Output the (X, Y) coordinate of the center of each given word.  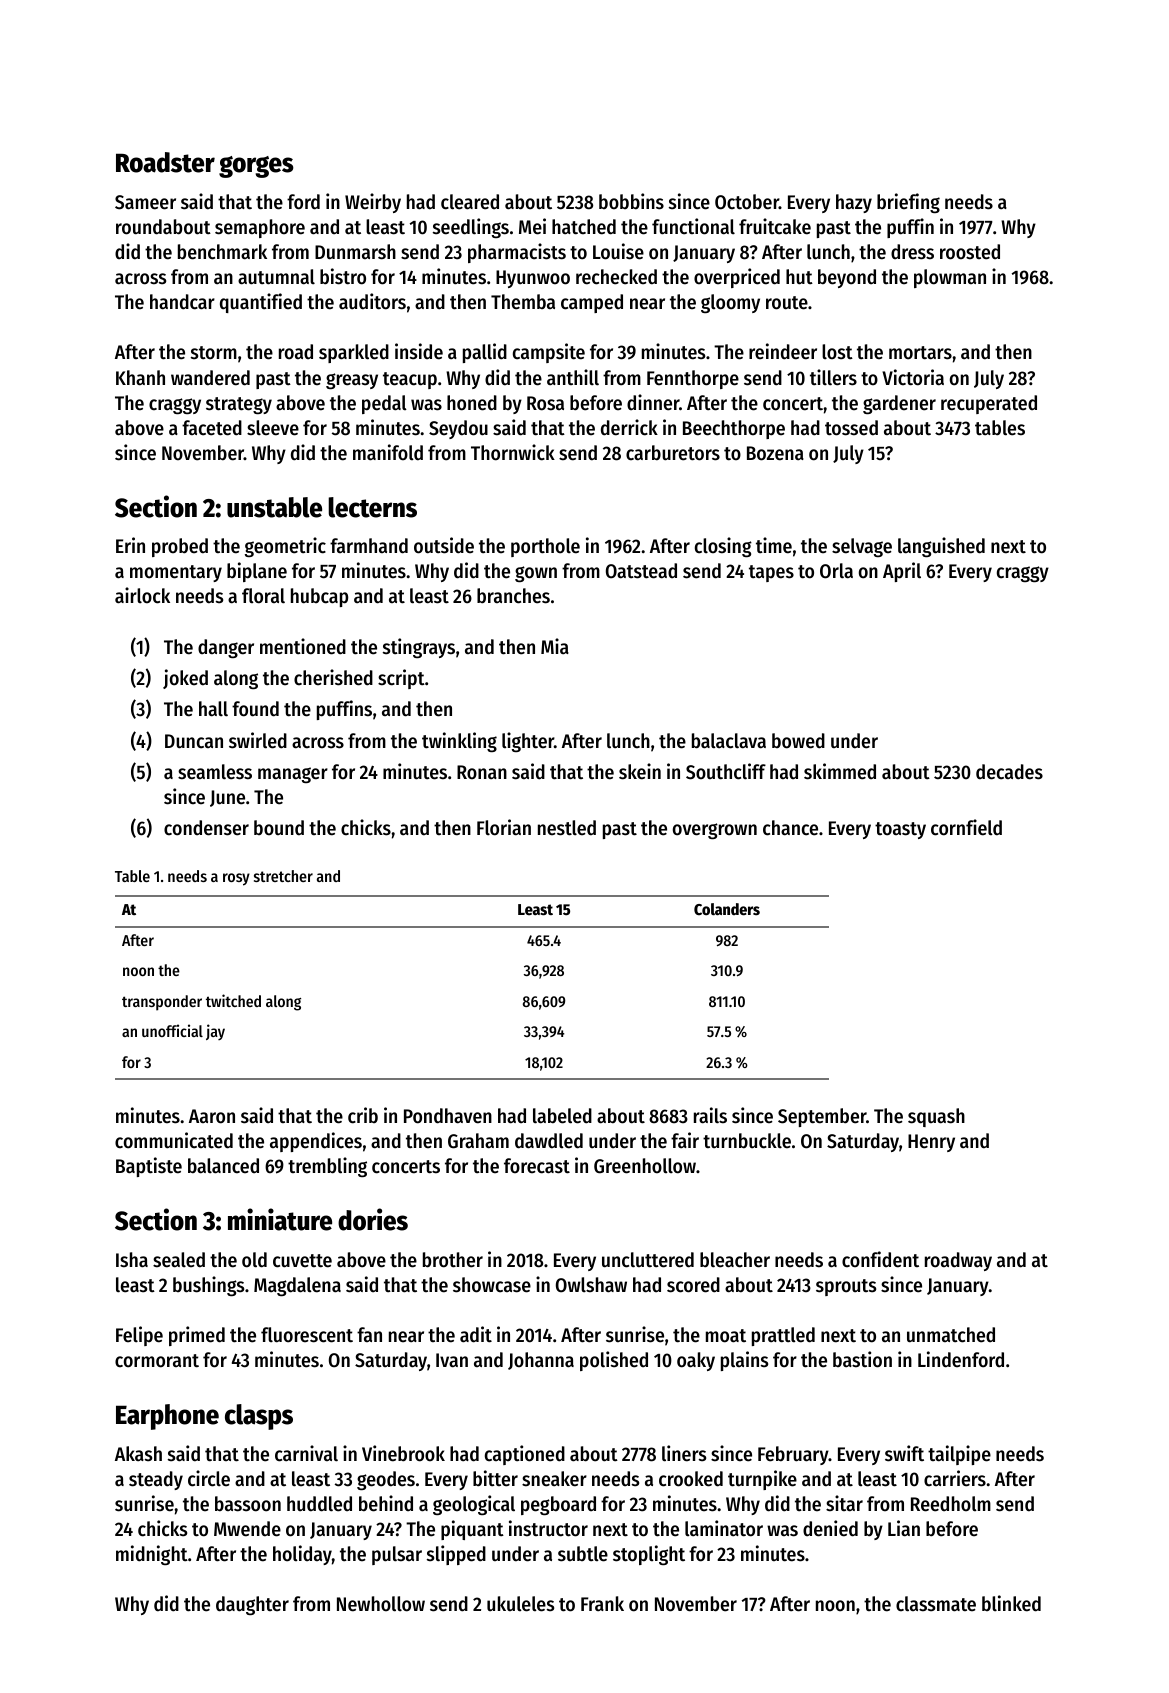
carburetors (673, 453)
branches (513, 596)
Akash (138, 1454)
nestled (567, 828)
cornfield (966, 827)
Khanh (140, 378)
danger (226, 648)
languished (941, 547)
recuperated (989, 404)
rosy (236, 879)
